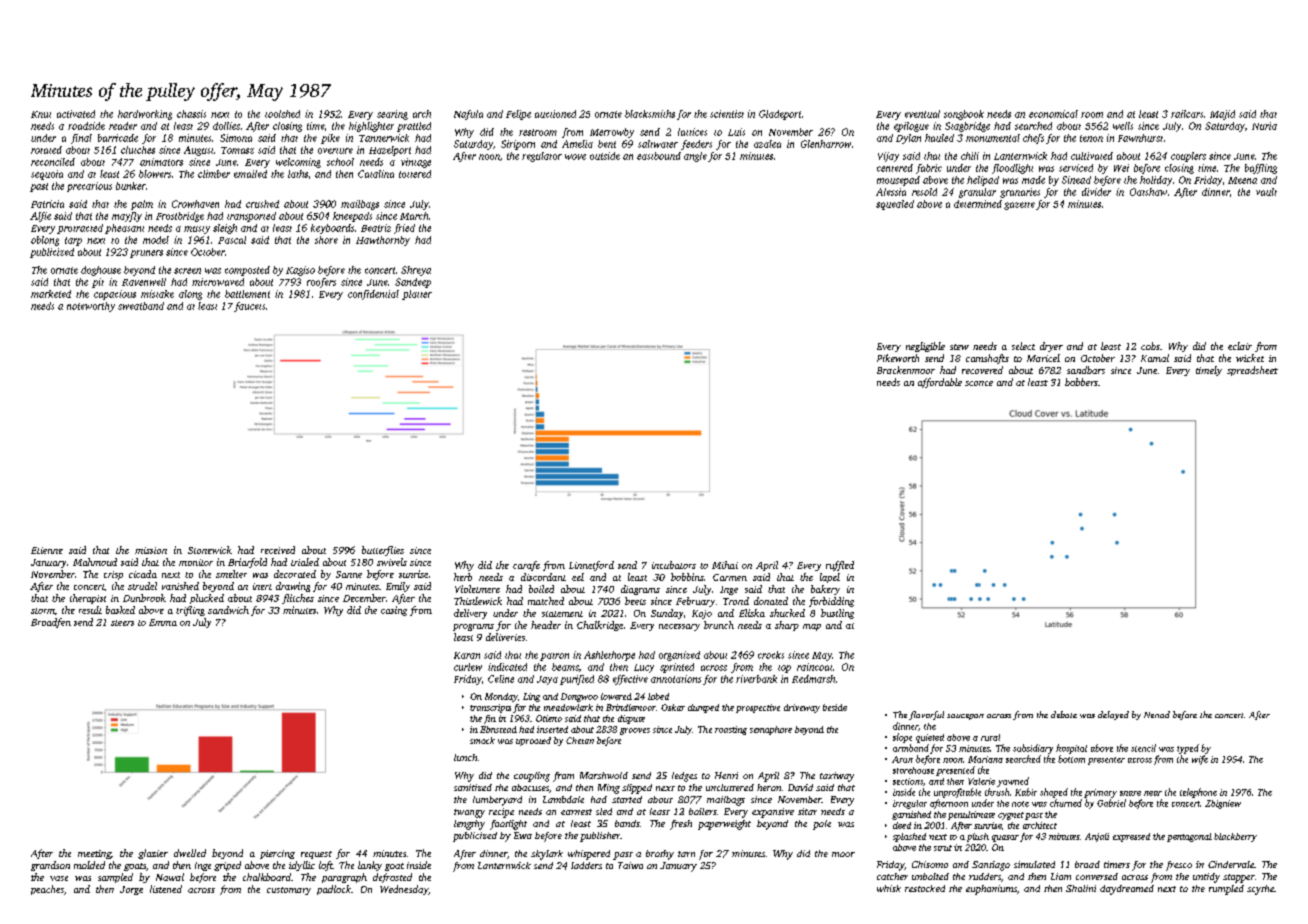 The image size is (1308, 924). Describe the element at coordinates (891, 192) in the page. I see `Alessia` at that location.
